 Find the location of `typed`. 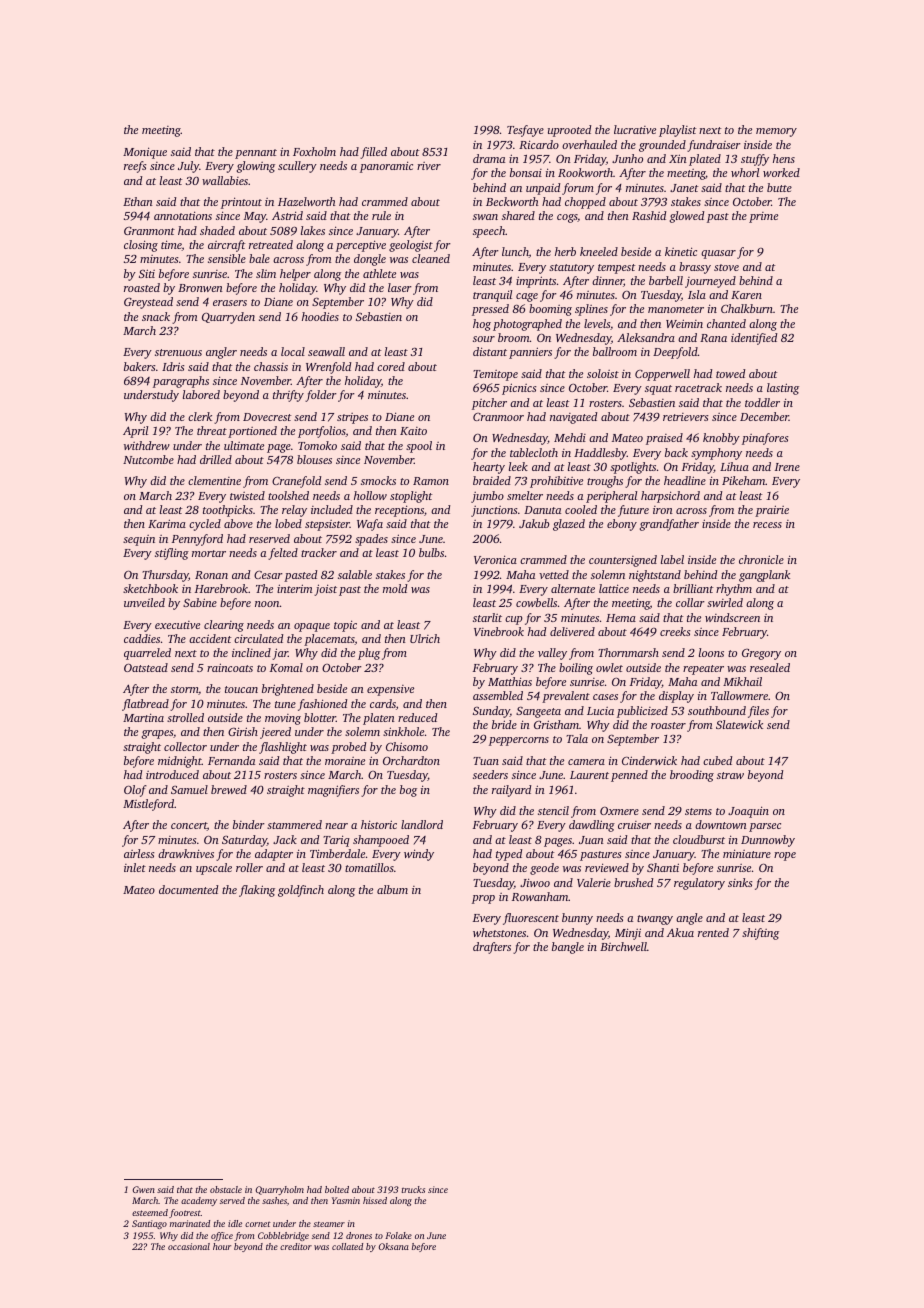

typed is located at coordinates (509, 855).
